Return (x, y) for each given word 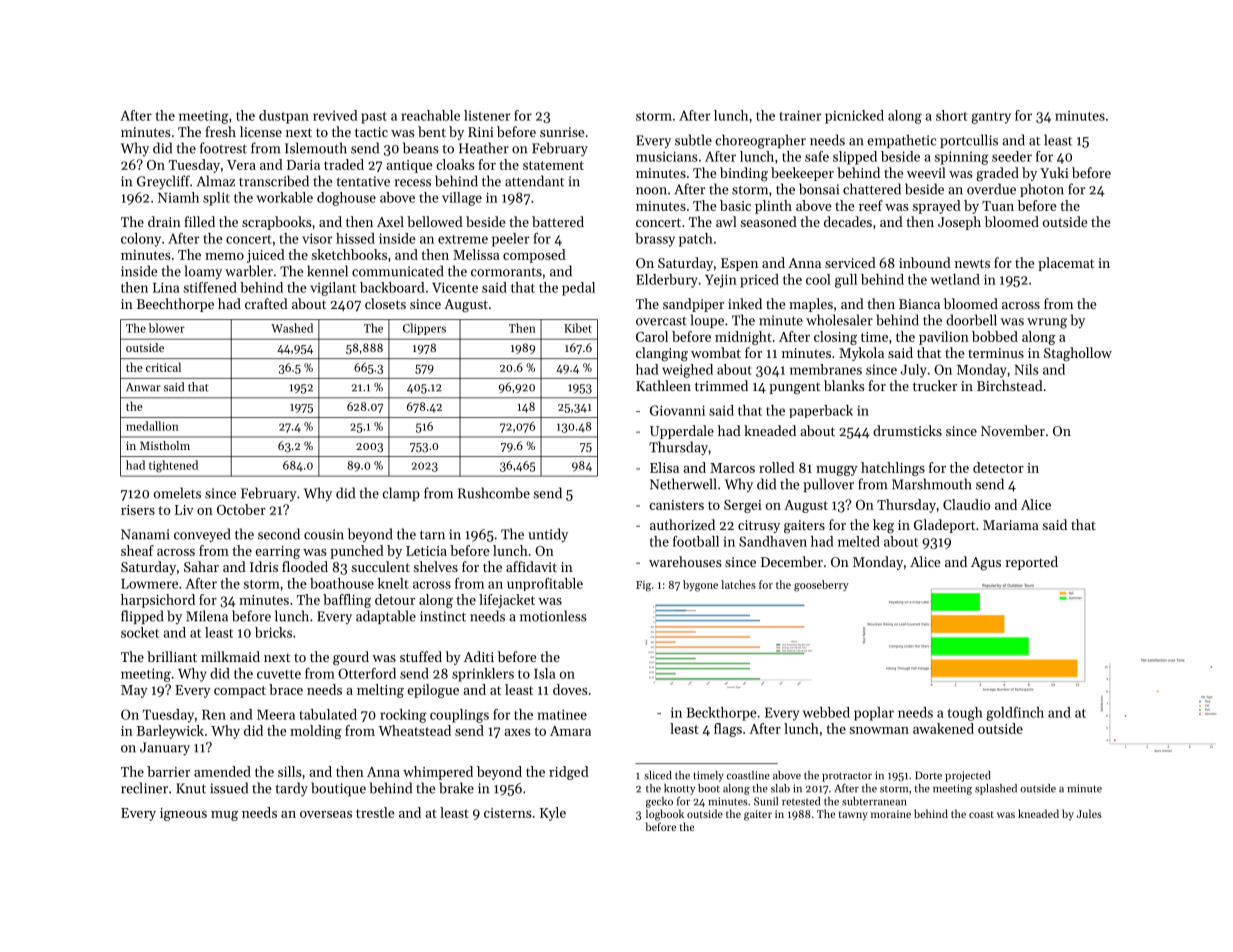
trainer (800, 115)
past (374, 118)
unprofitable (545, 584)
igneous (183, 814)
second (279, 534)
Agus (986, 564)
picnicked (854, 117)
